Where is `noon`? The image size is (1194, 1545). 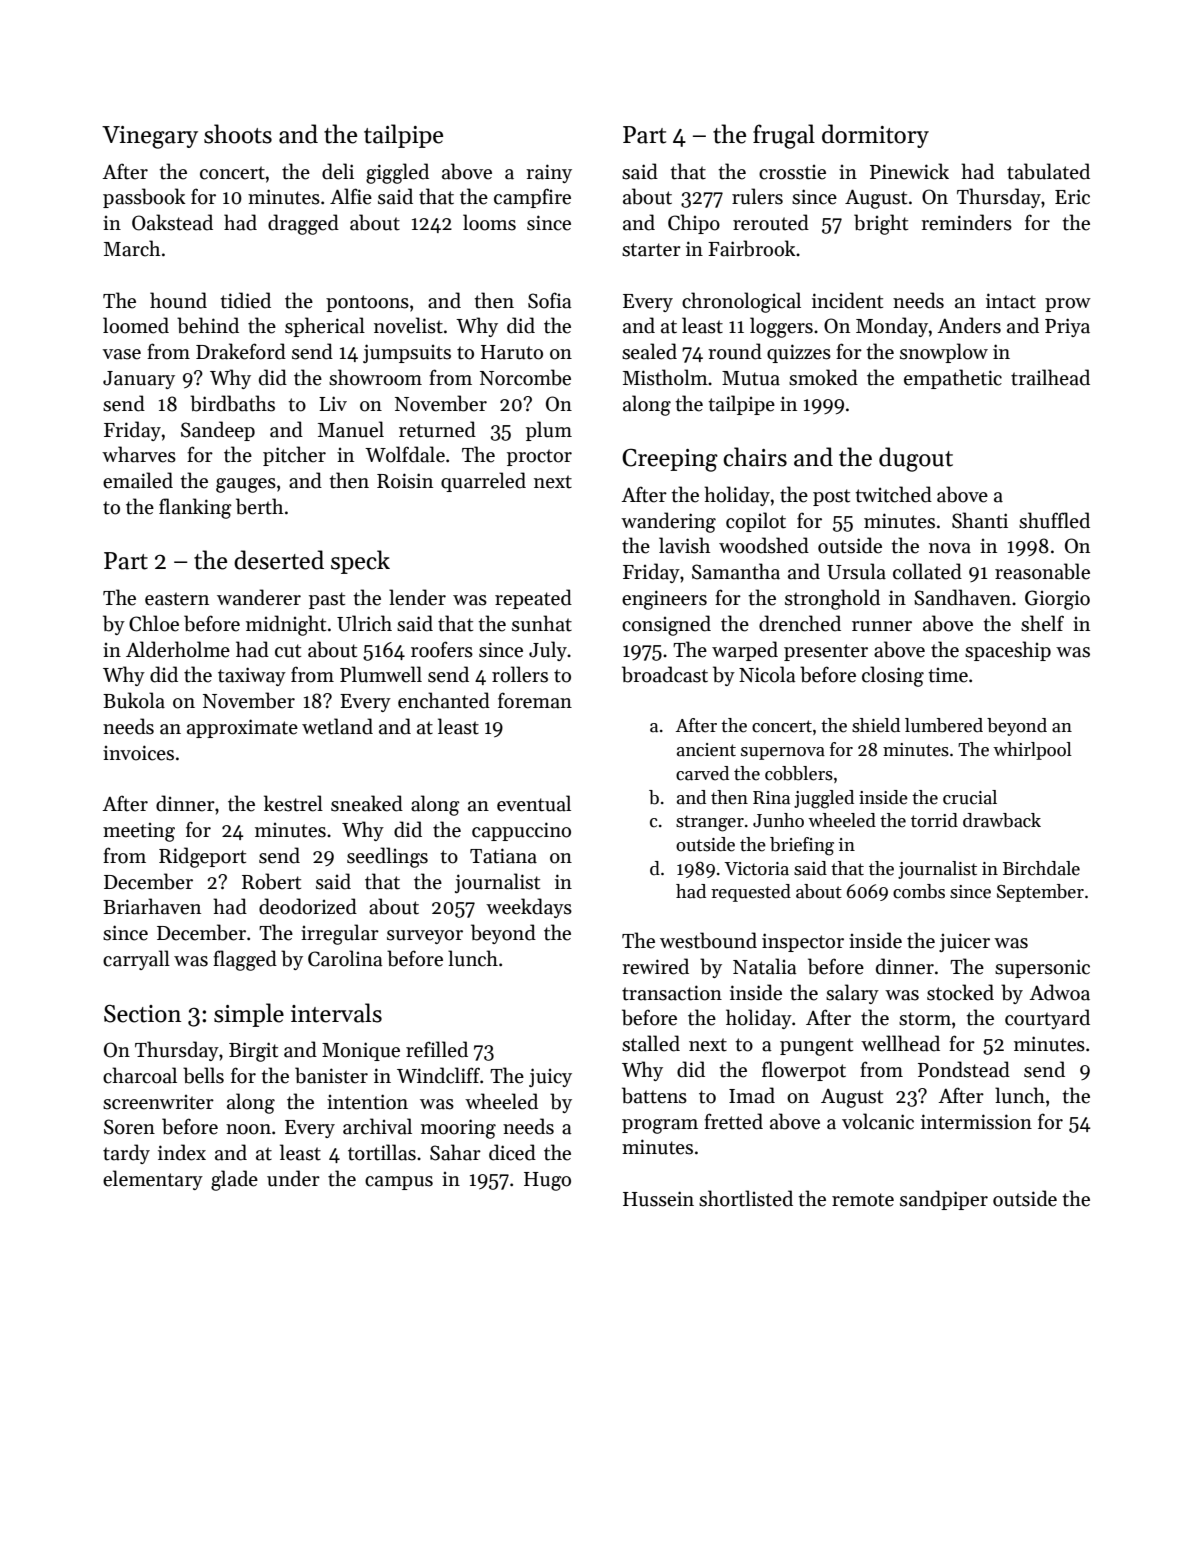 noon is located at coordinates (248, 1129).
